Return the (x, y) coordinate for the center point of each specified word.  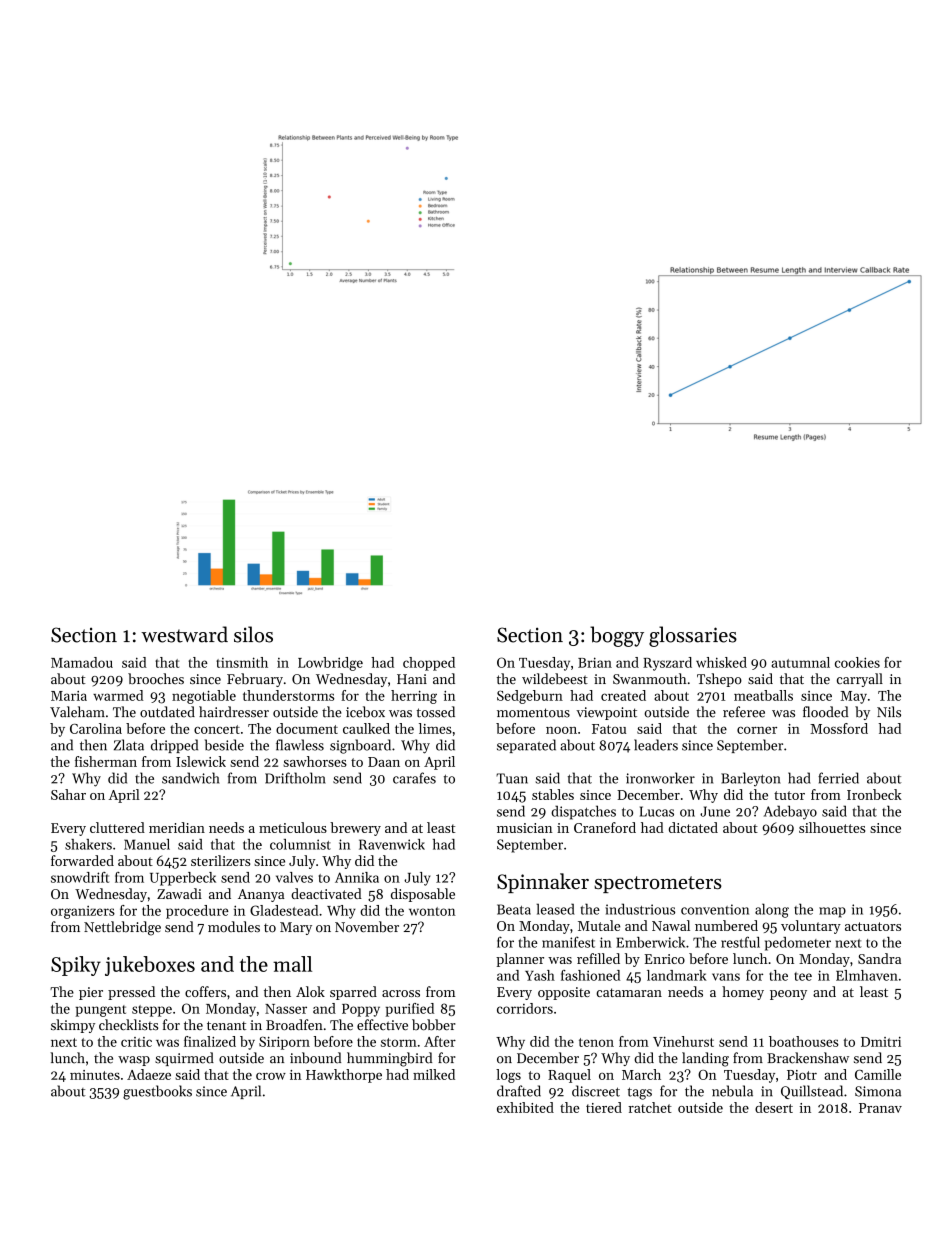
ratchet (650, 1107)
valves (294, 877)
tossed (436, 712)
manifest (568, 942)
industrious (640, 909)
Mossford (839, 728)
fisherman (106, 761)
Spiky (76, 966)
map (832, 912)
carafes (414, 778)
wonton (432, 911)
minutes (95, 1075)
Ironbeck (874, 794)
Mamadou (82, 662)
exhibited (525, 1107)
